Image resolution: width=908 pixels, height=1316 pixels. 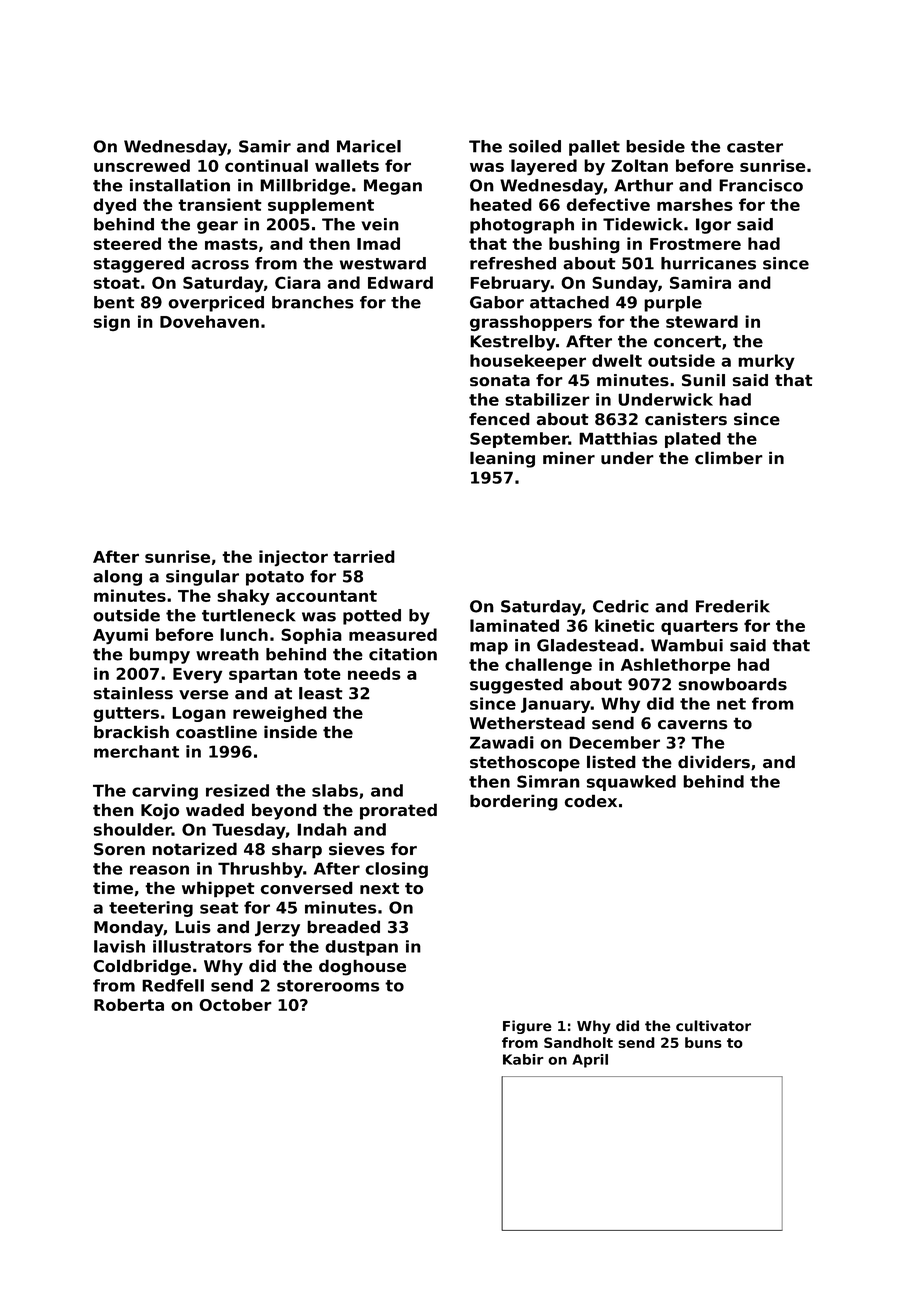 I want to click on Francisco, so click(x=761, y=185).
